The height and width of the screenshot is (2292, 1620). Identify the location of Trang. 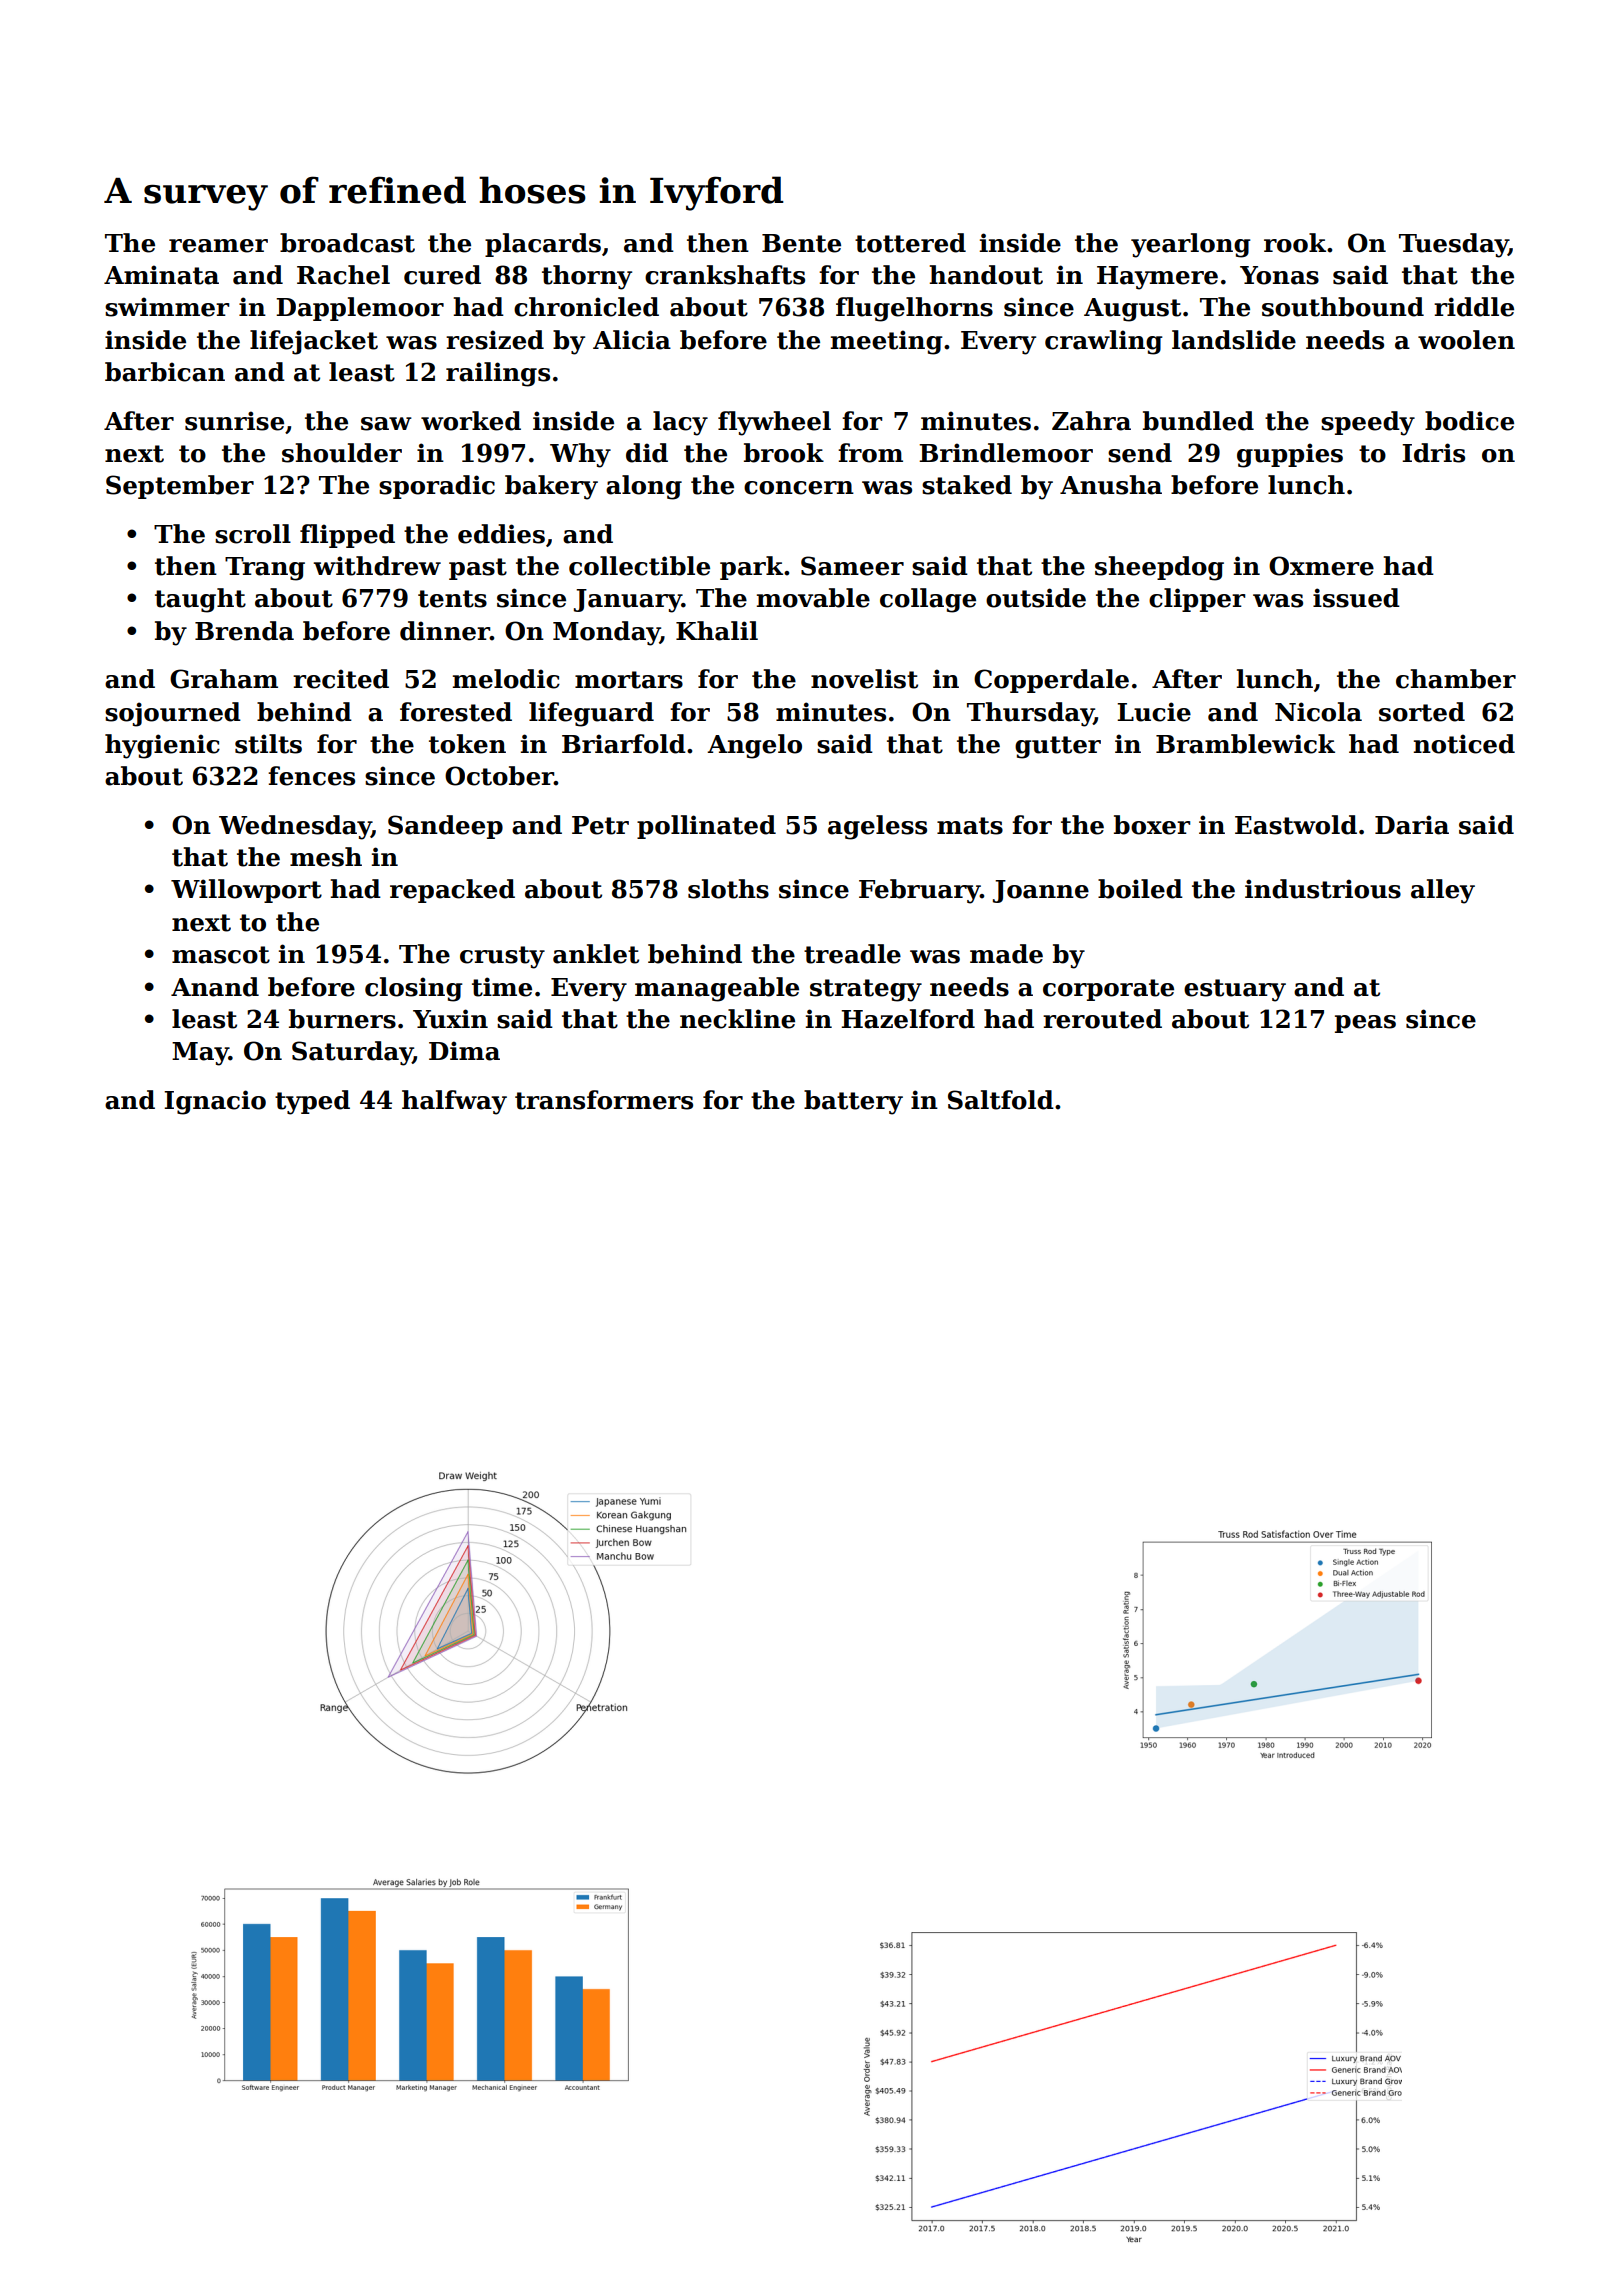
(265, 569).
